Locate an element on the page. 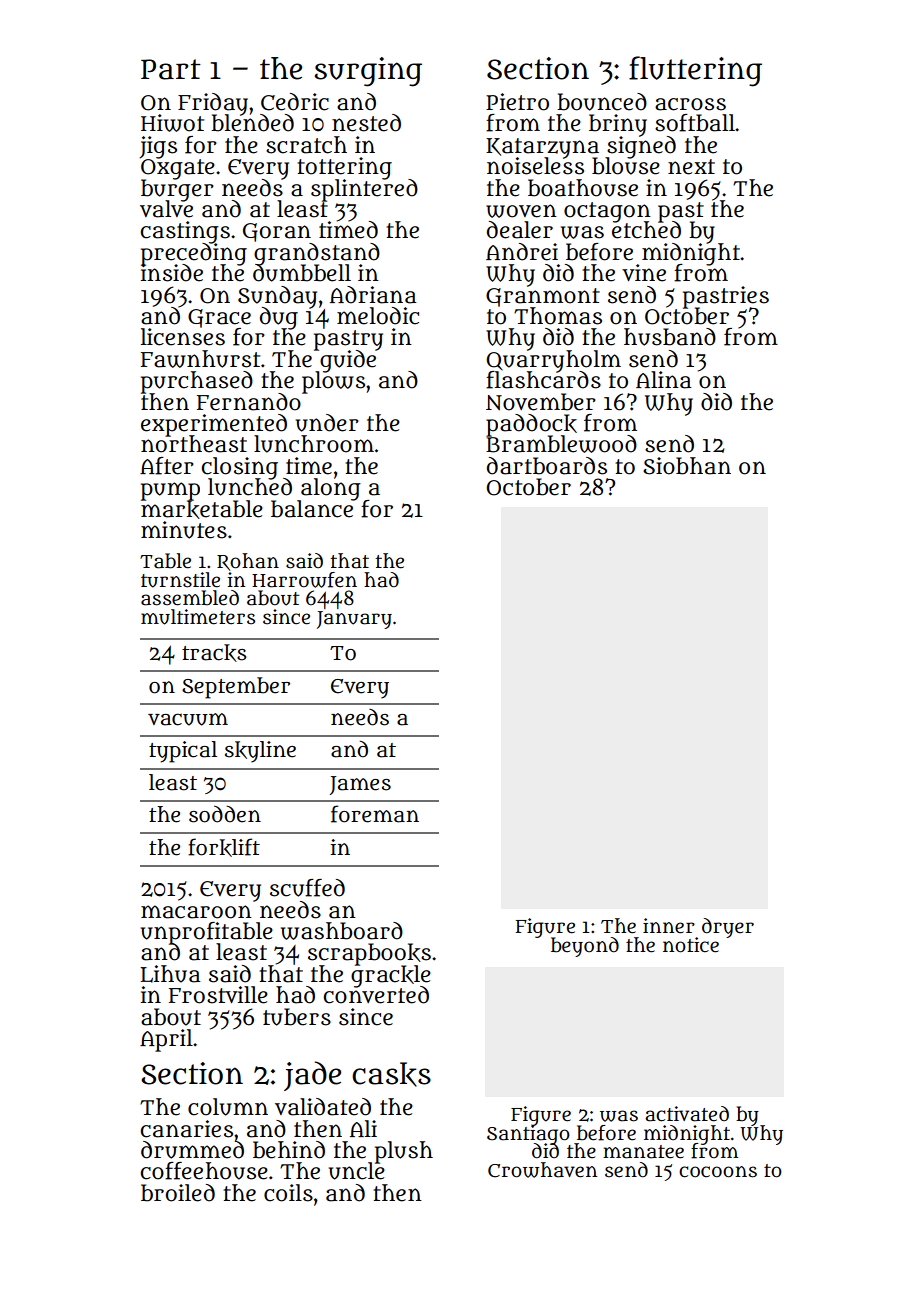 Image resolution: width=924 pixels, height=1311 pixels. Oxgate is located at coordinates (178, 169).
